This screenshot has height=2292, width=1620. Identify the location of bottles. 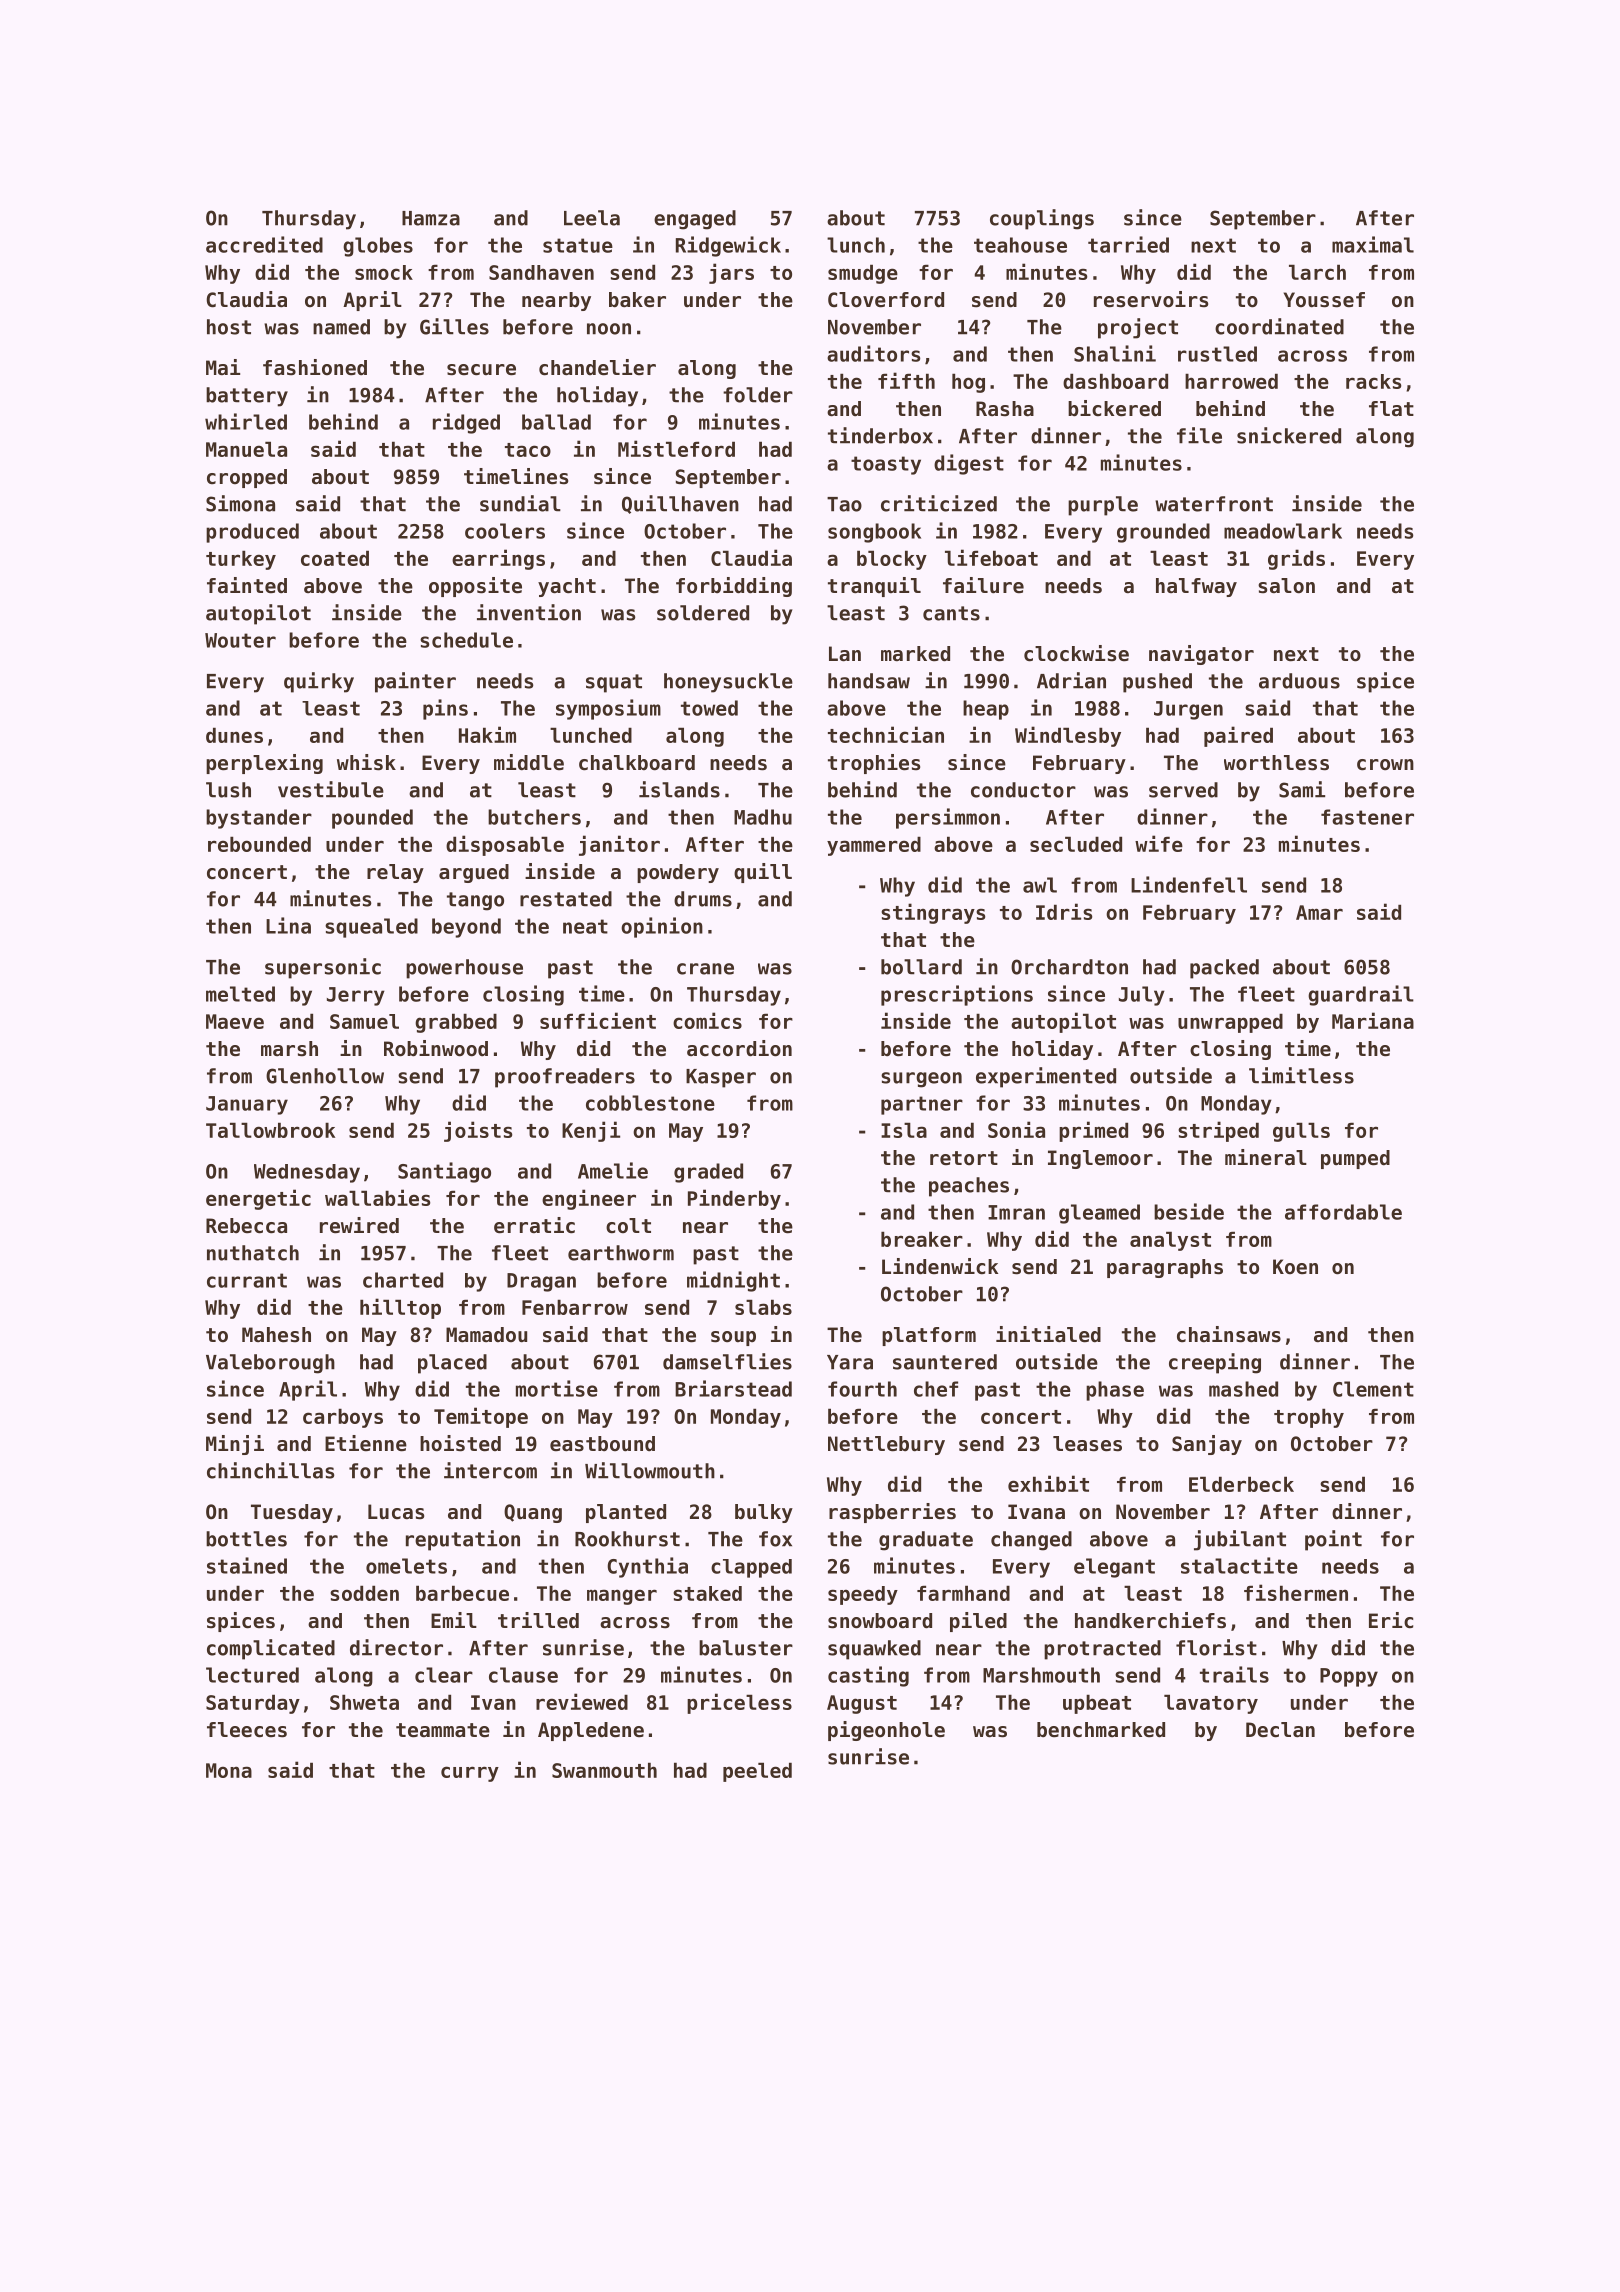
(246, 1539).
